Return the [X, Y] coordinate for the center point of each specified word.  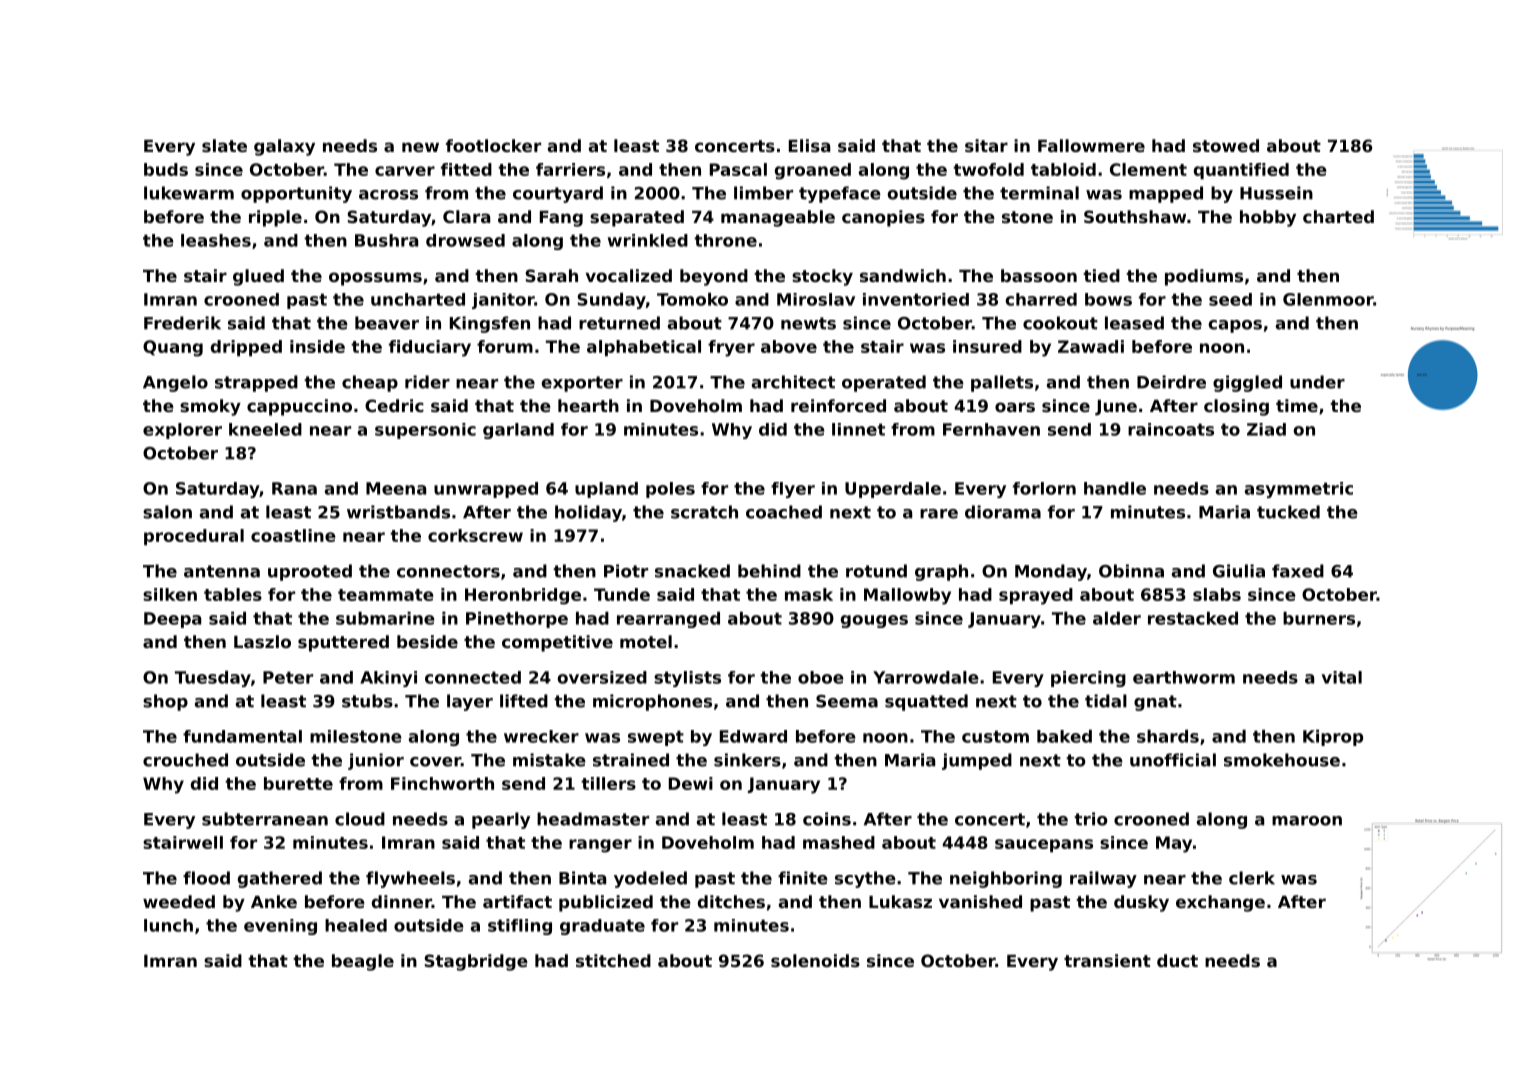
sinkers [747, 760]
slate [224, 145]
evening [280, 927]
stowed [1226, 145]
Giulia [1239, 571]
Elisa [809, 145]
